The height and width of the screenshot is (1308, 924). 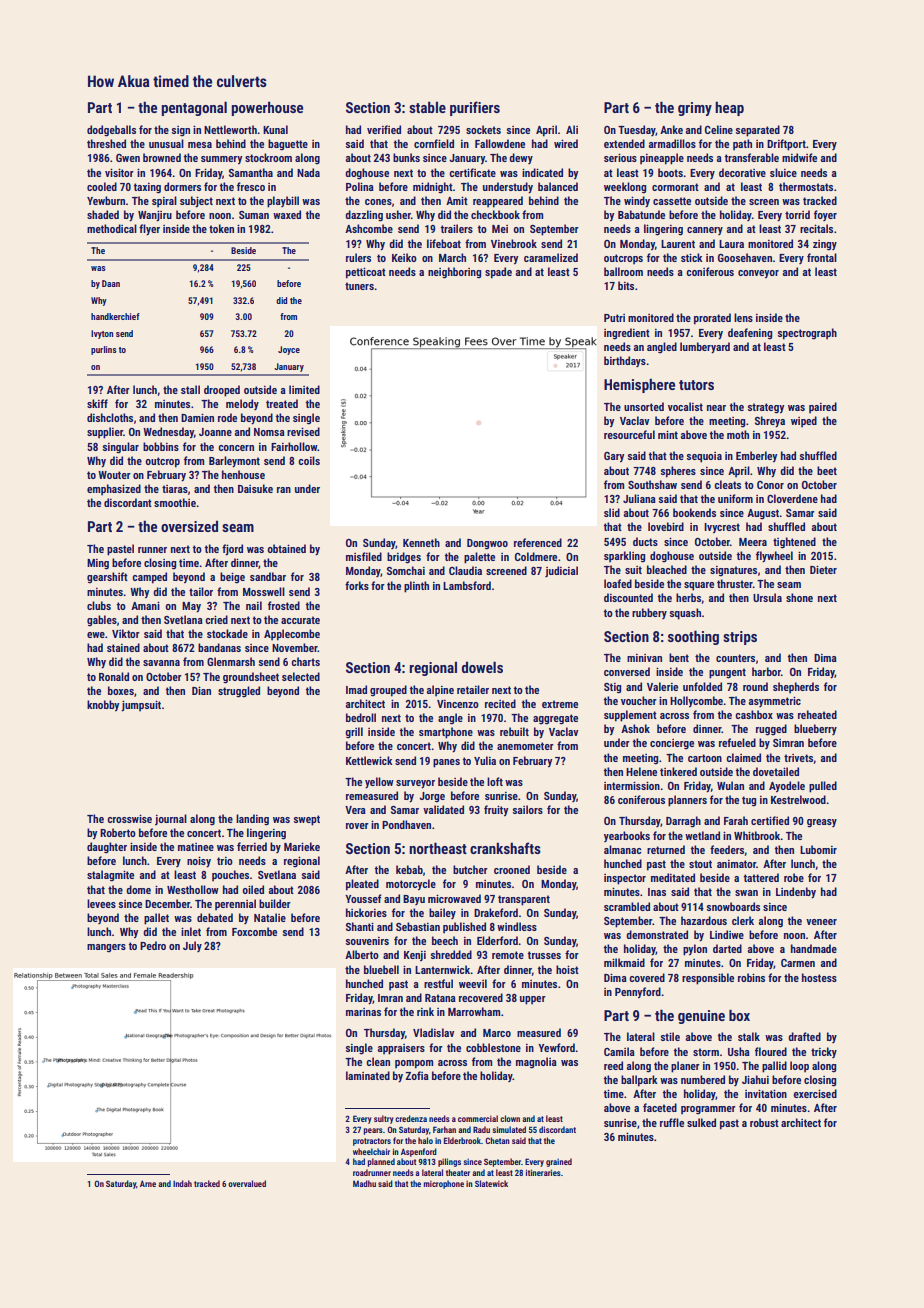 I want to click on Daan, so click(x=111, y=283).
